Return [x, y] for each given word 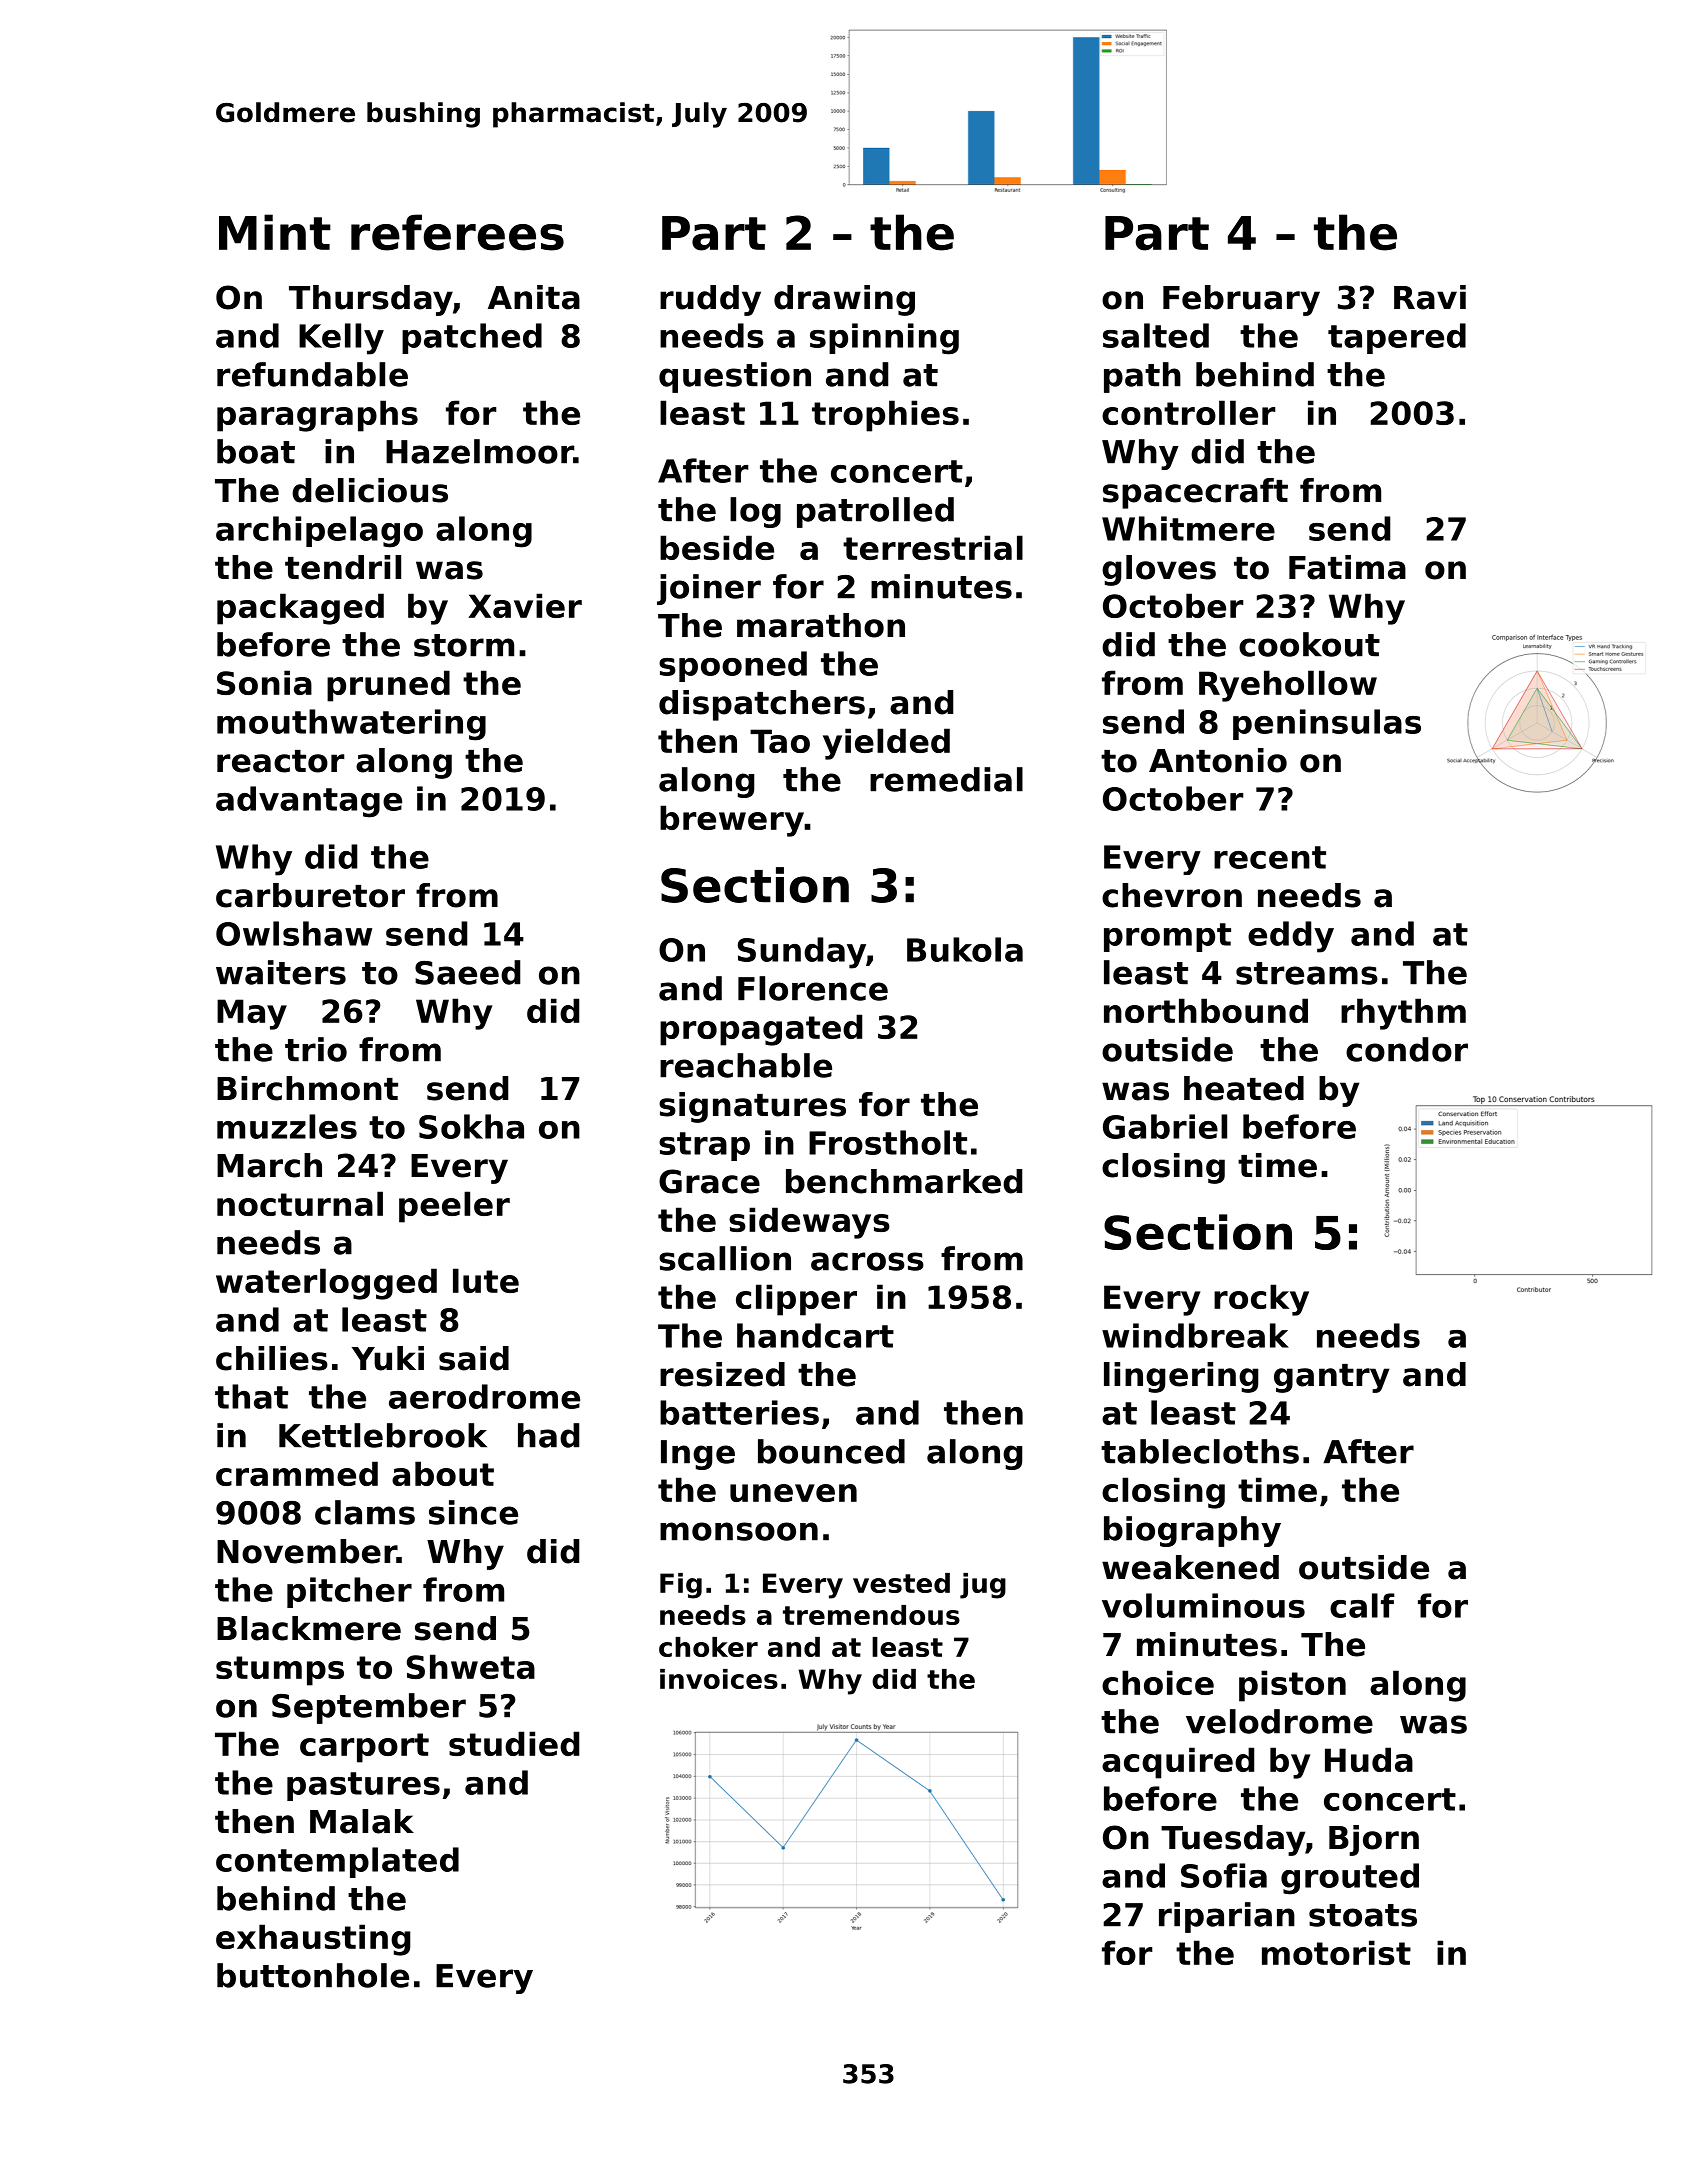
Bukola [965, 949]
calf [1362, 1605]
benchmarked [904, 1181]
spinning [884, 339]
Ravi [1430, 297]
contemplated [337, 1862]
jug [983, 1586]
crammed [297, 1473]
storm [464, 645]
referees [457, 232]
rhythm [1403, 1014]
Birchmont [307, 1088]
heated [1244, 1088]
